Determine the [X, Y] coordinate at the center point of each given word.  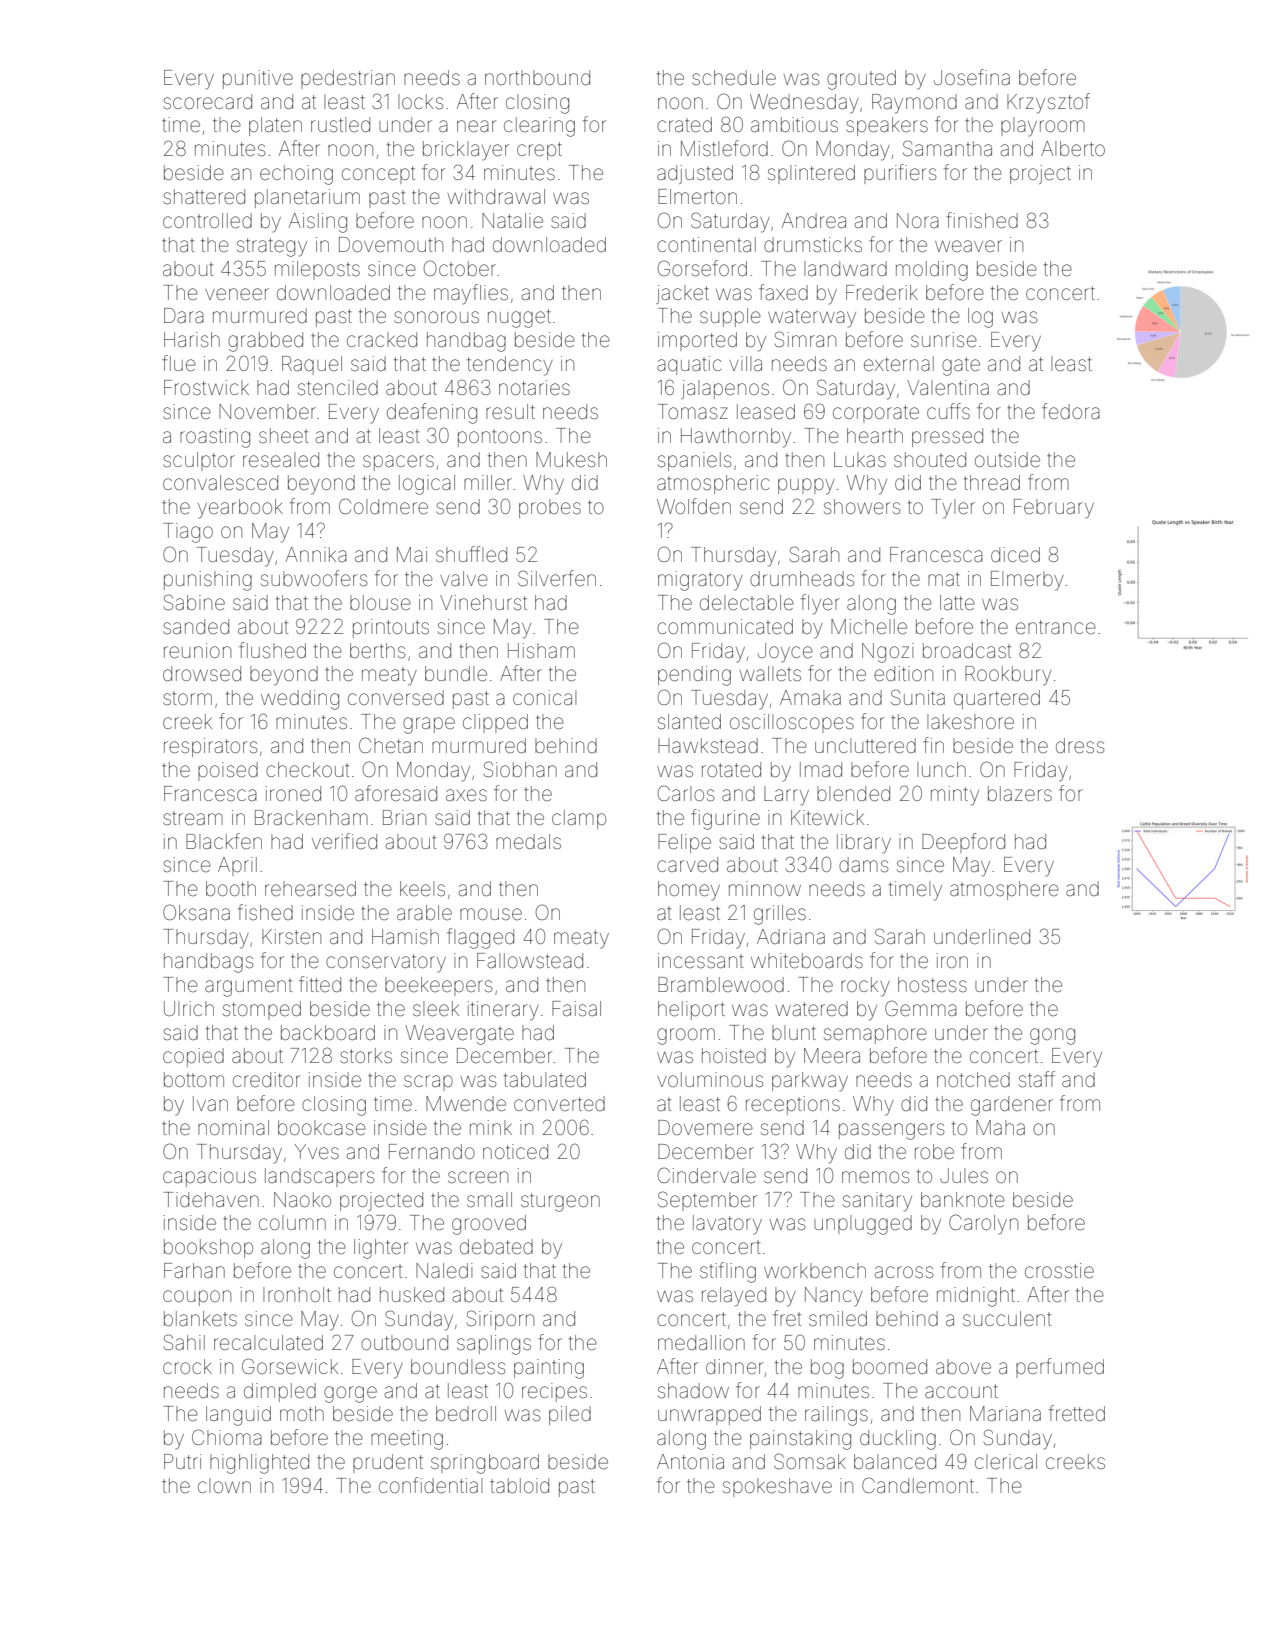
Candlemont [918, 1485]
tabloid [519, 1485]
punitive [258, 79]
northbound [537, 77]
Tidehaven [211, 1200]
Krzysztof [1048, 103]
